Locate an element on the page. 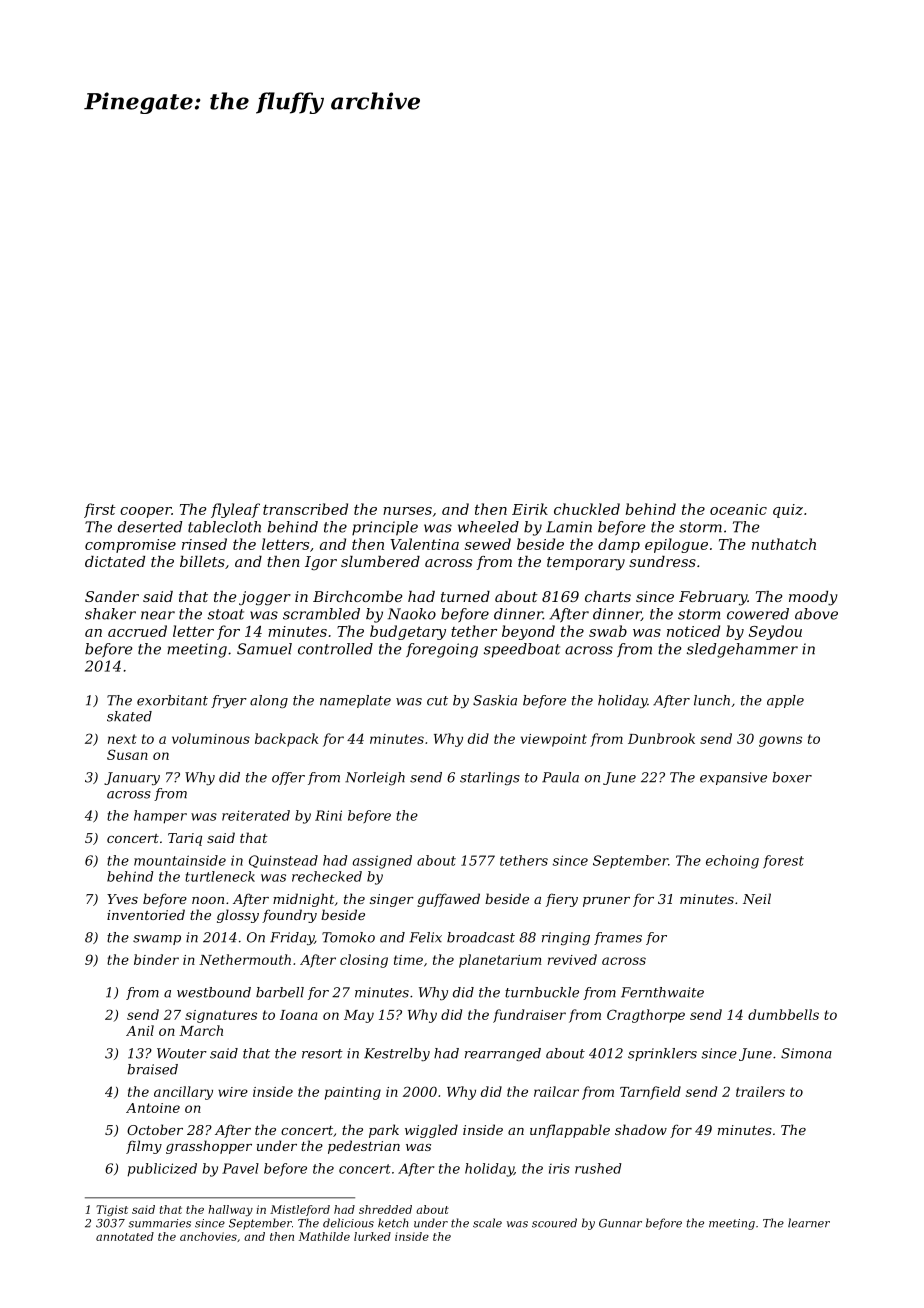 The width and height of the page is (924, 1308). learner is located at coordinates (809, 1223).
